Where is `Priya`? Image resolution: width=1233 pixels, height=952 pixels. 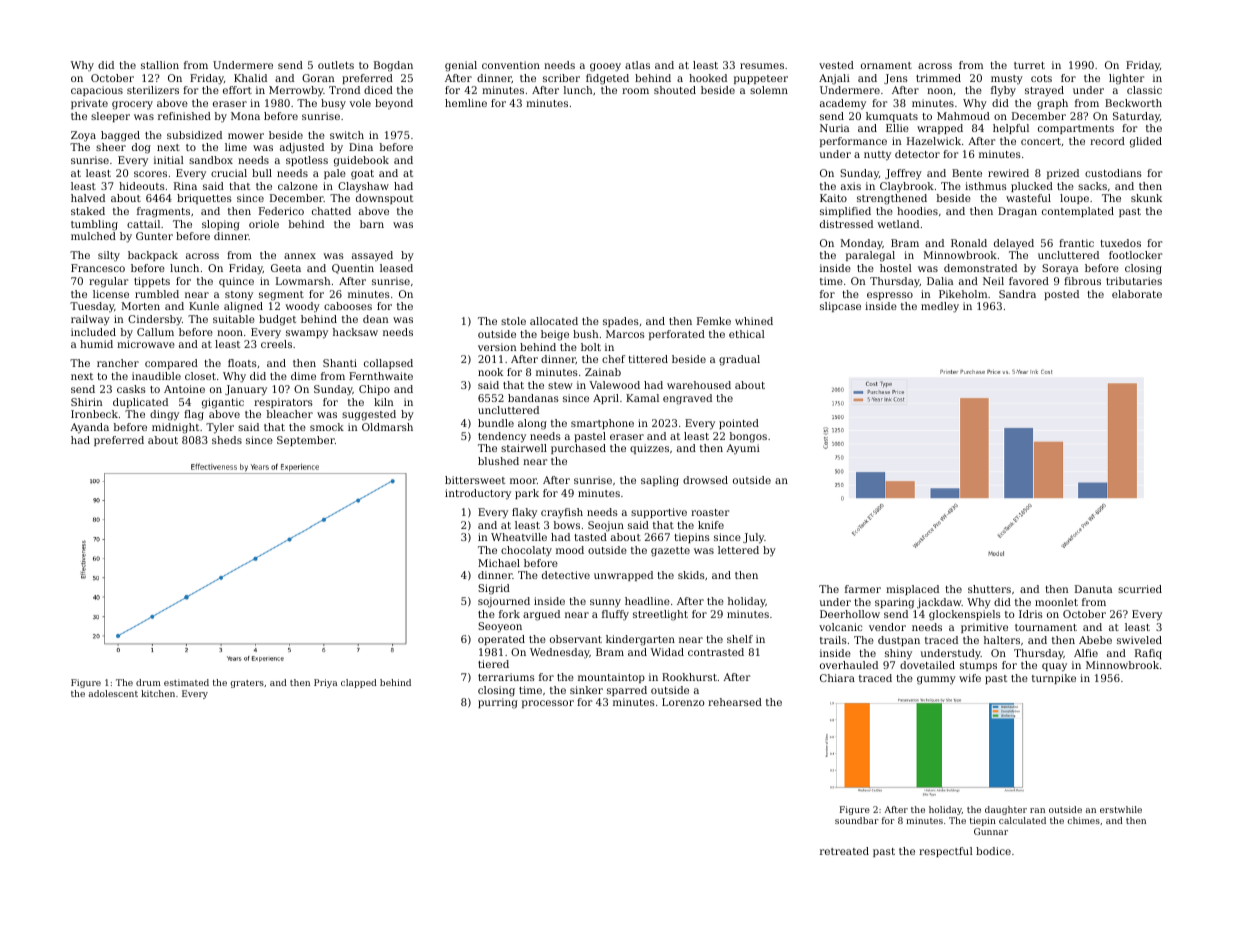 Priya is located at coordinates (325, 683).
